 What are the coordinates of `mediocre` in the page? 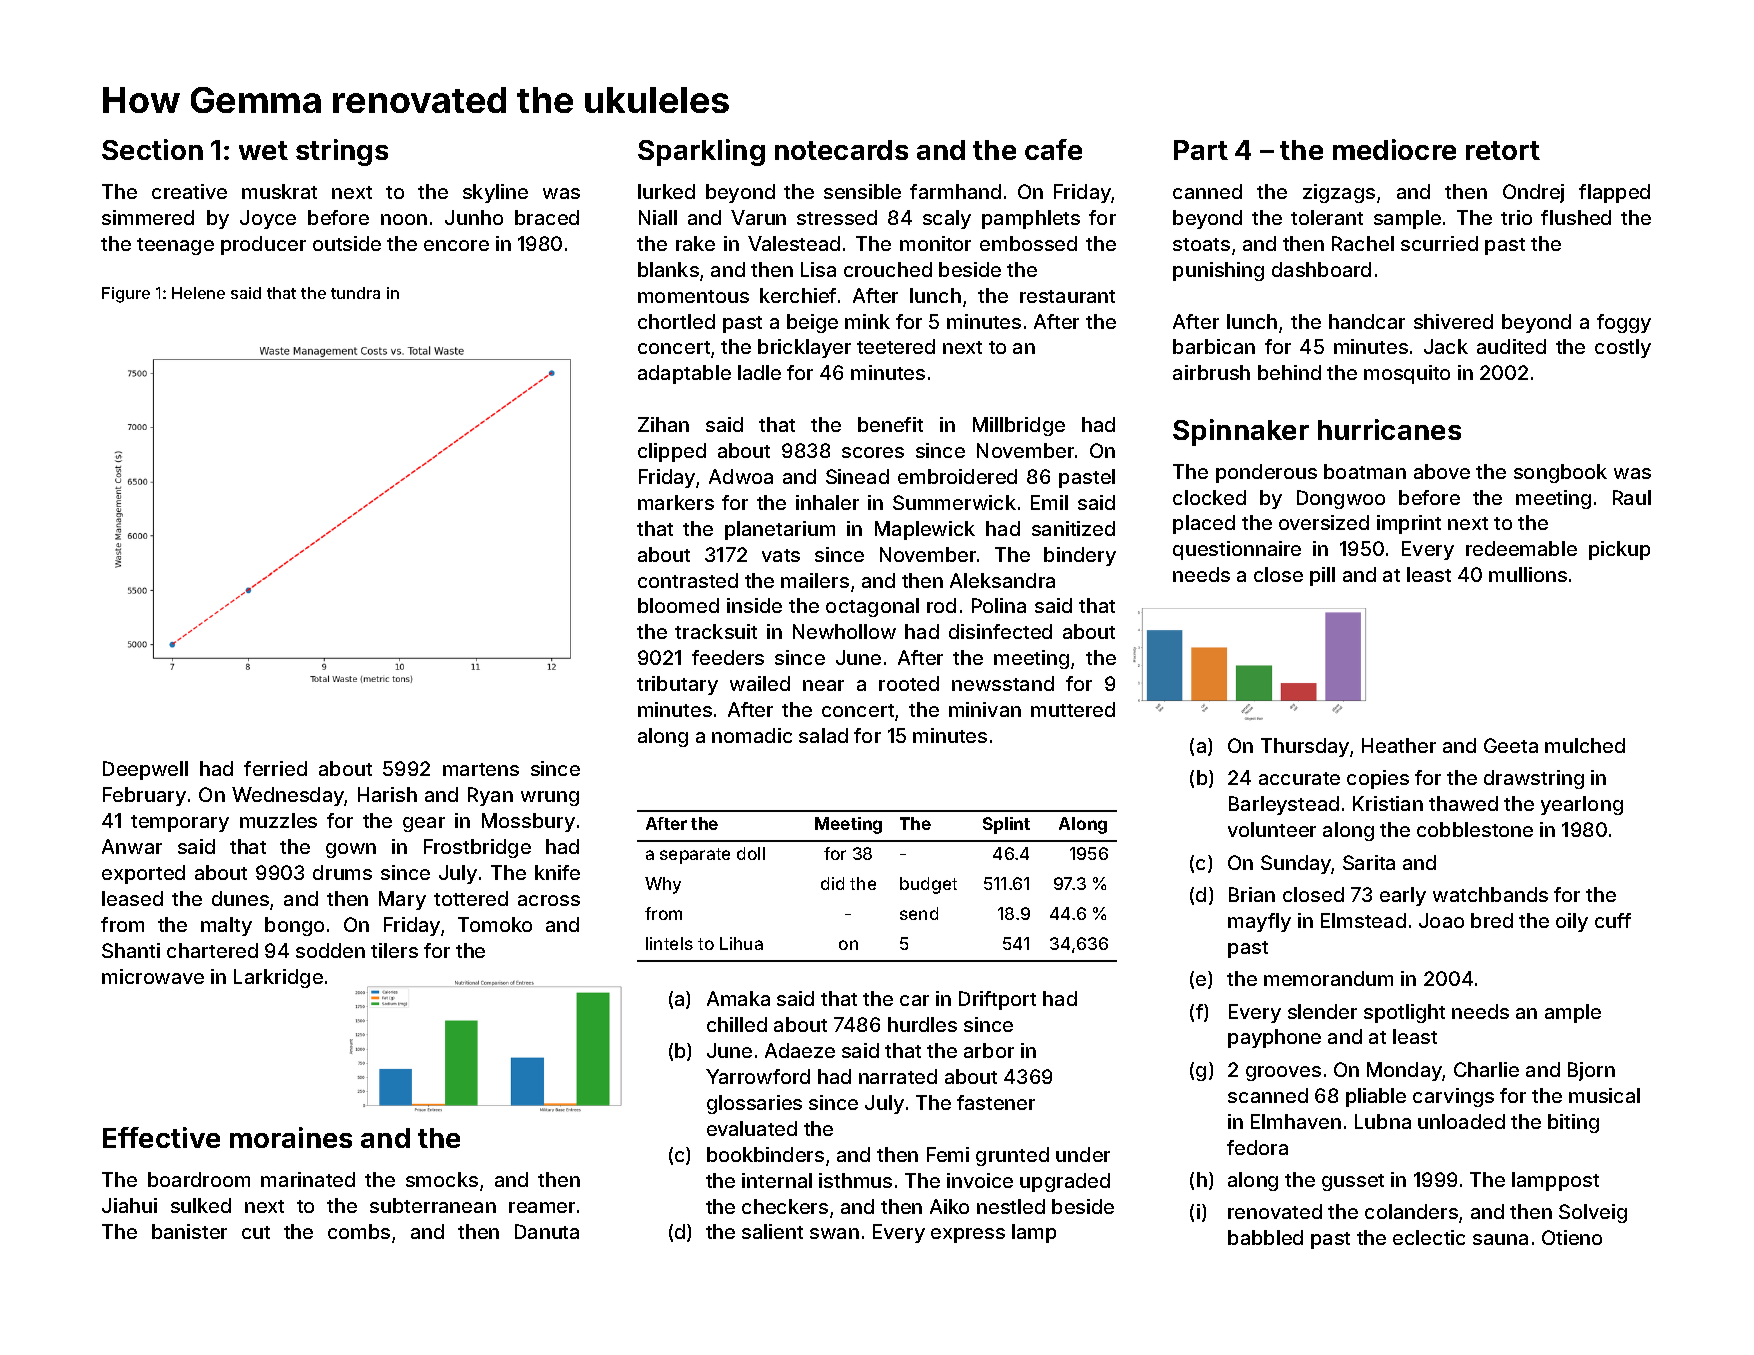 It's located at (1394, 149).
